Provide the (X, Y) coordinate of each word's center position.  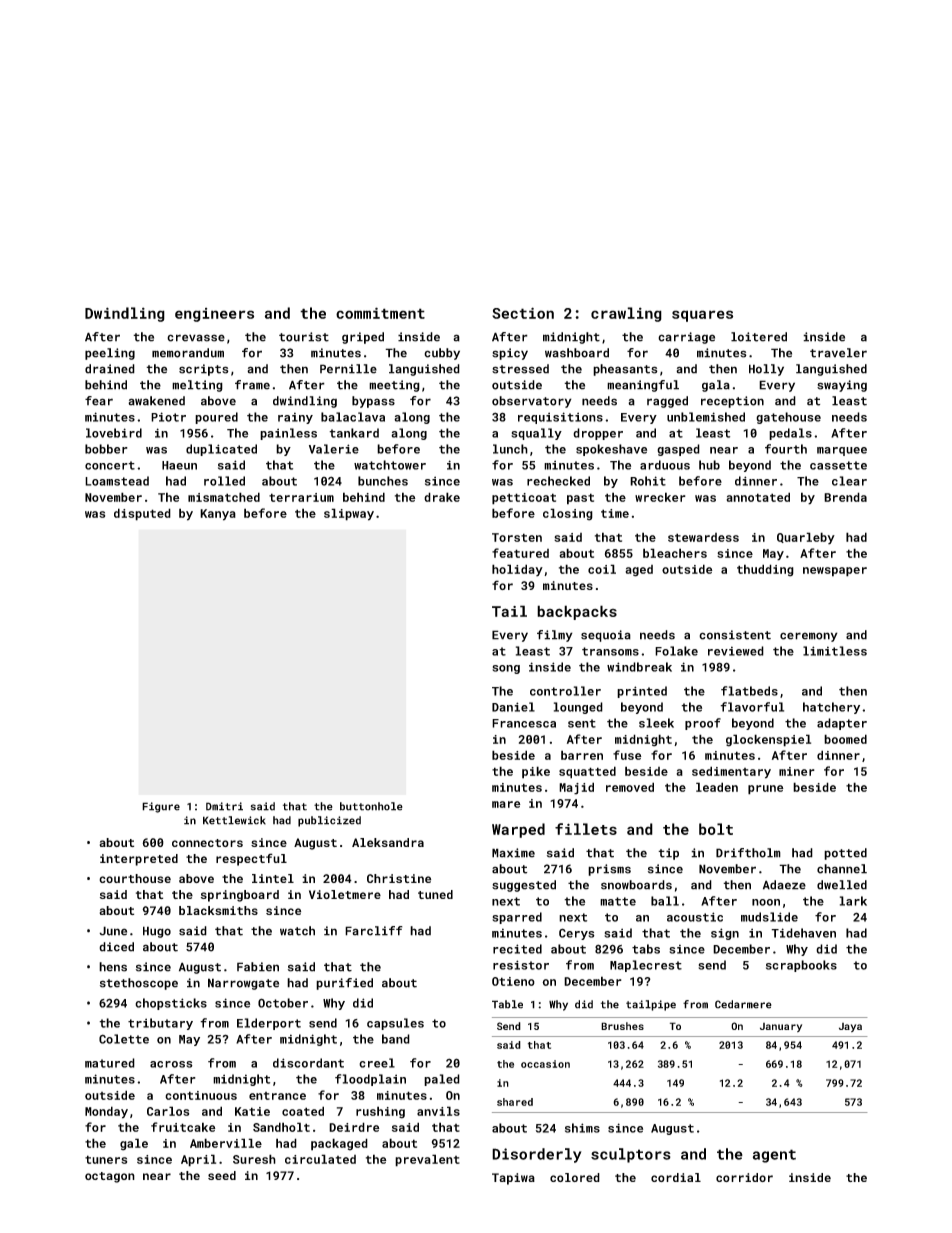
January (781, 1027)
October (283, 1003)
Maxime (513, 853)
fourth (786, 449)
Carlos (168, 1111)
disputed (142, 514)
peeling (110, 354)
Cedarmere (743, 1004)
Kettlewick (234, 820)
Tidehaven (803, 933)
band (396, 1039)
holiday (517, 570)
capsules (395, 1024)
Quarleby (806, 538)
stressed (520, 369)
